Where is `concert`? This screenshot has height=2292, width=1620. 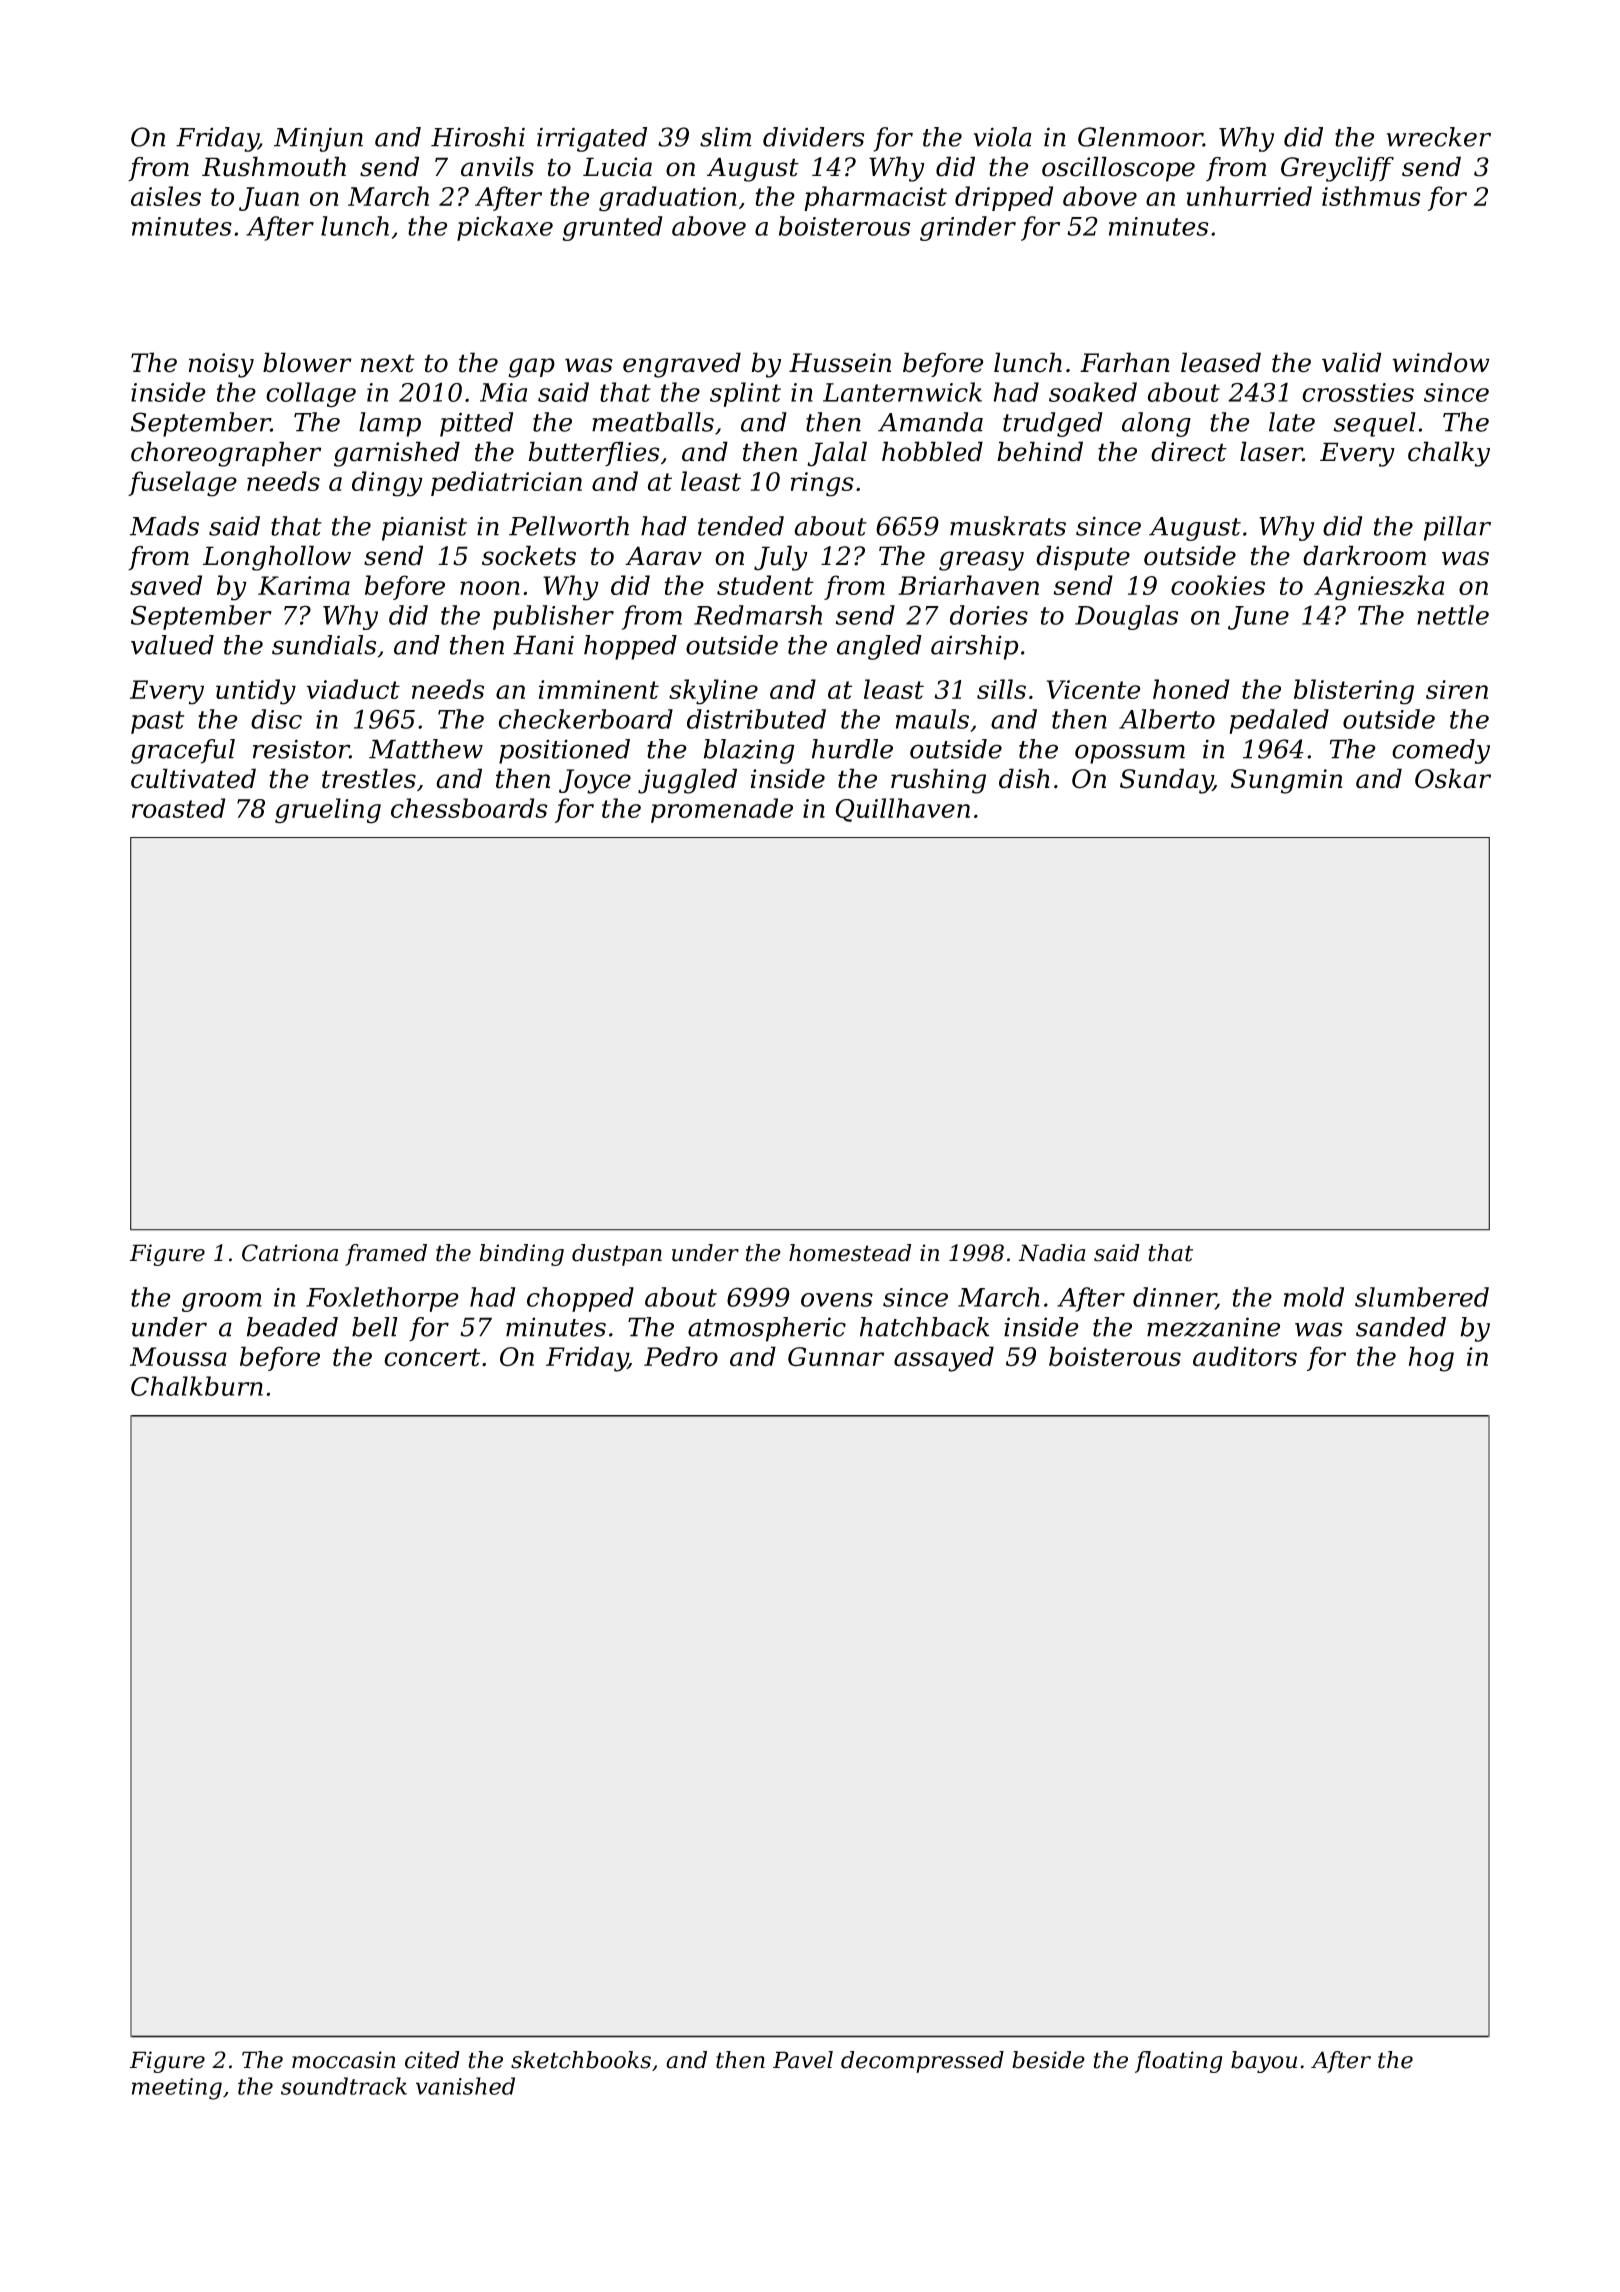
concert is located at coordinates (432, 1357).
